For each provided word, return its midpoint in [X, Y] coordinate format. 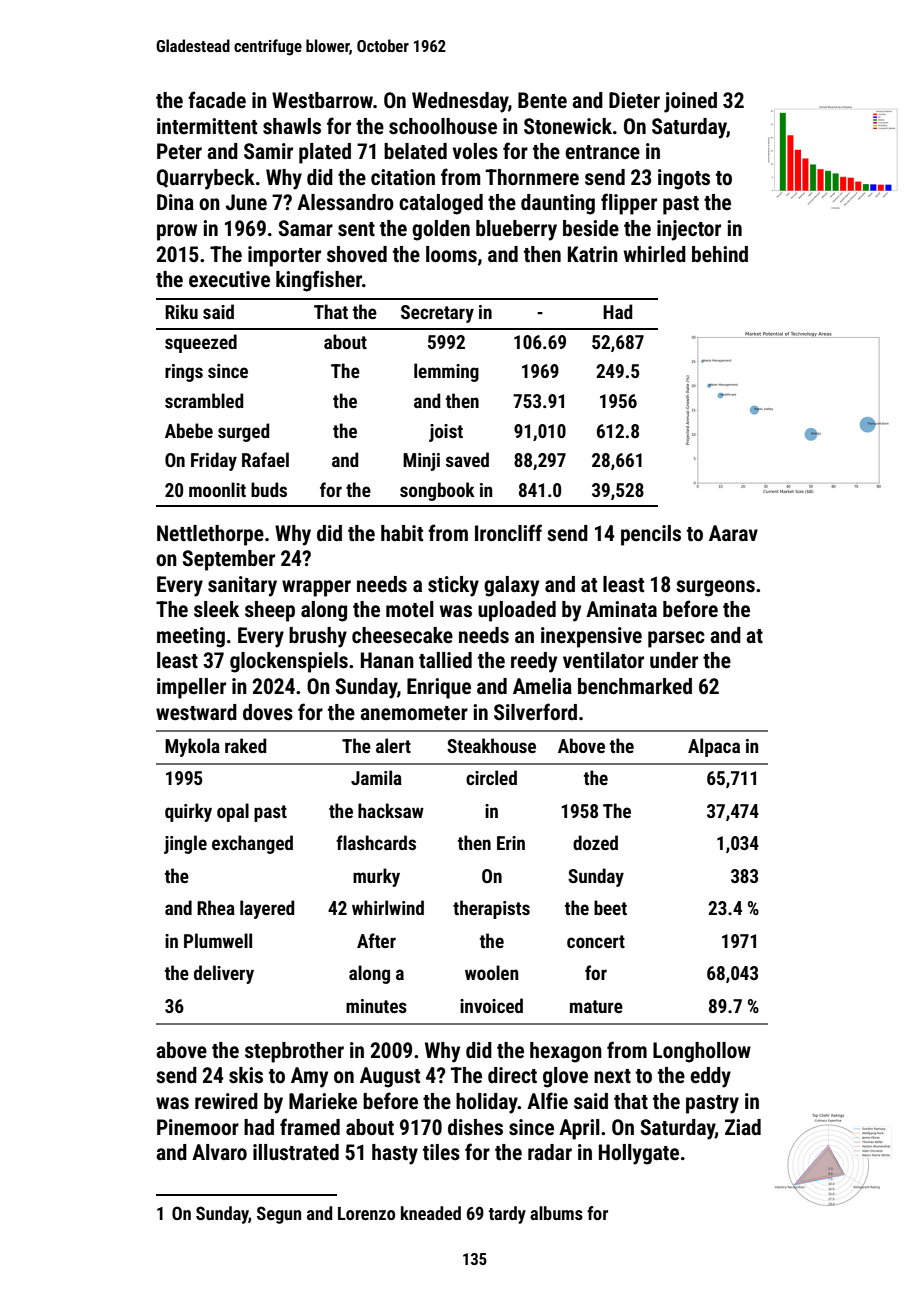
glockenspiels [289, 662]
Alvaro [219, 1152]
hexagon [566, 1052]
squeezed [201, 343]
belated [415, 151]
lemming [446, 372]
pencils [651, 535]
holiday [487, 1103]
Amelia [542, 686]
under [674, 660]
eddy [710, 1077]
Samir [268, 151]
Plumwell [218, 940]
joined [690, 102]
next [612, 1076]
